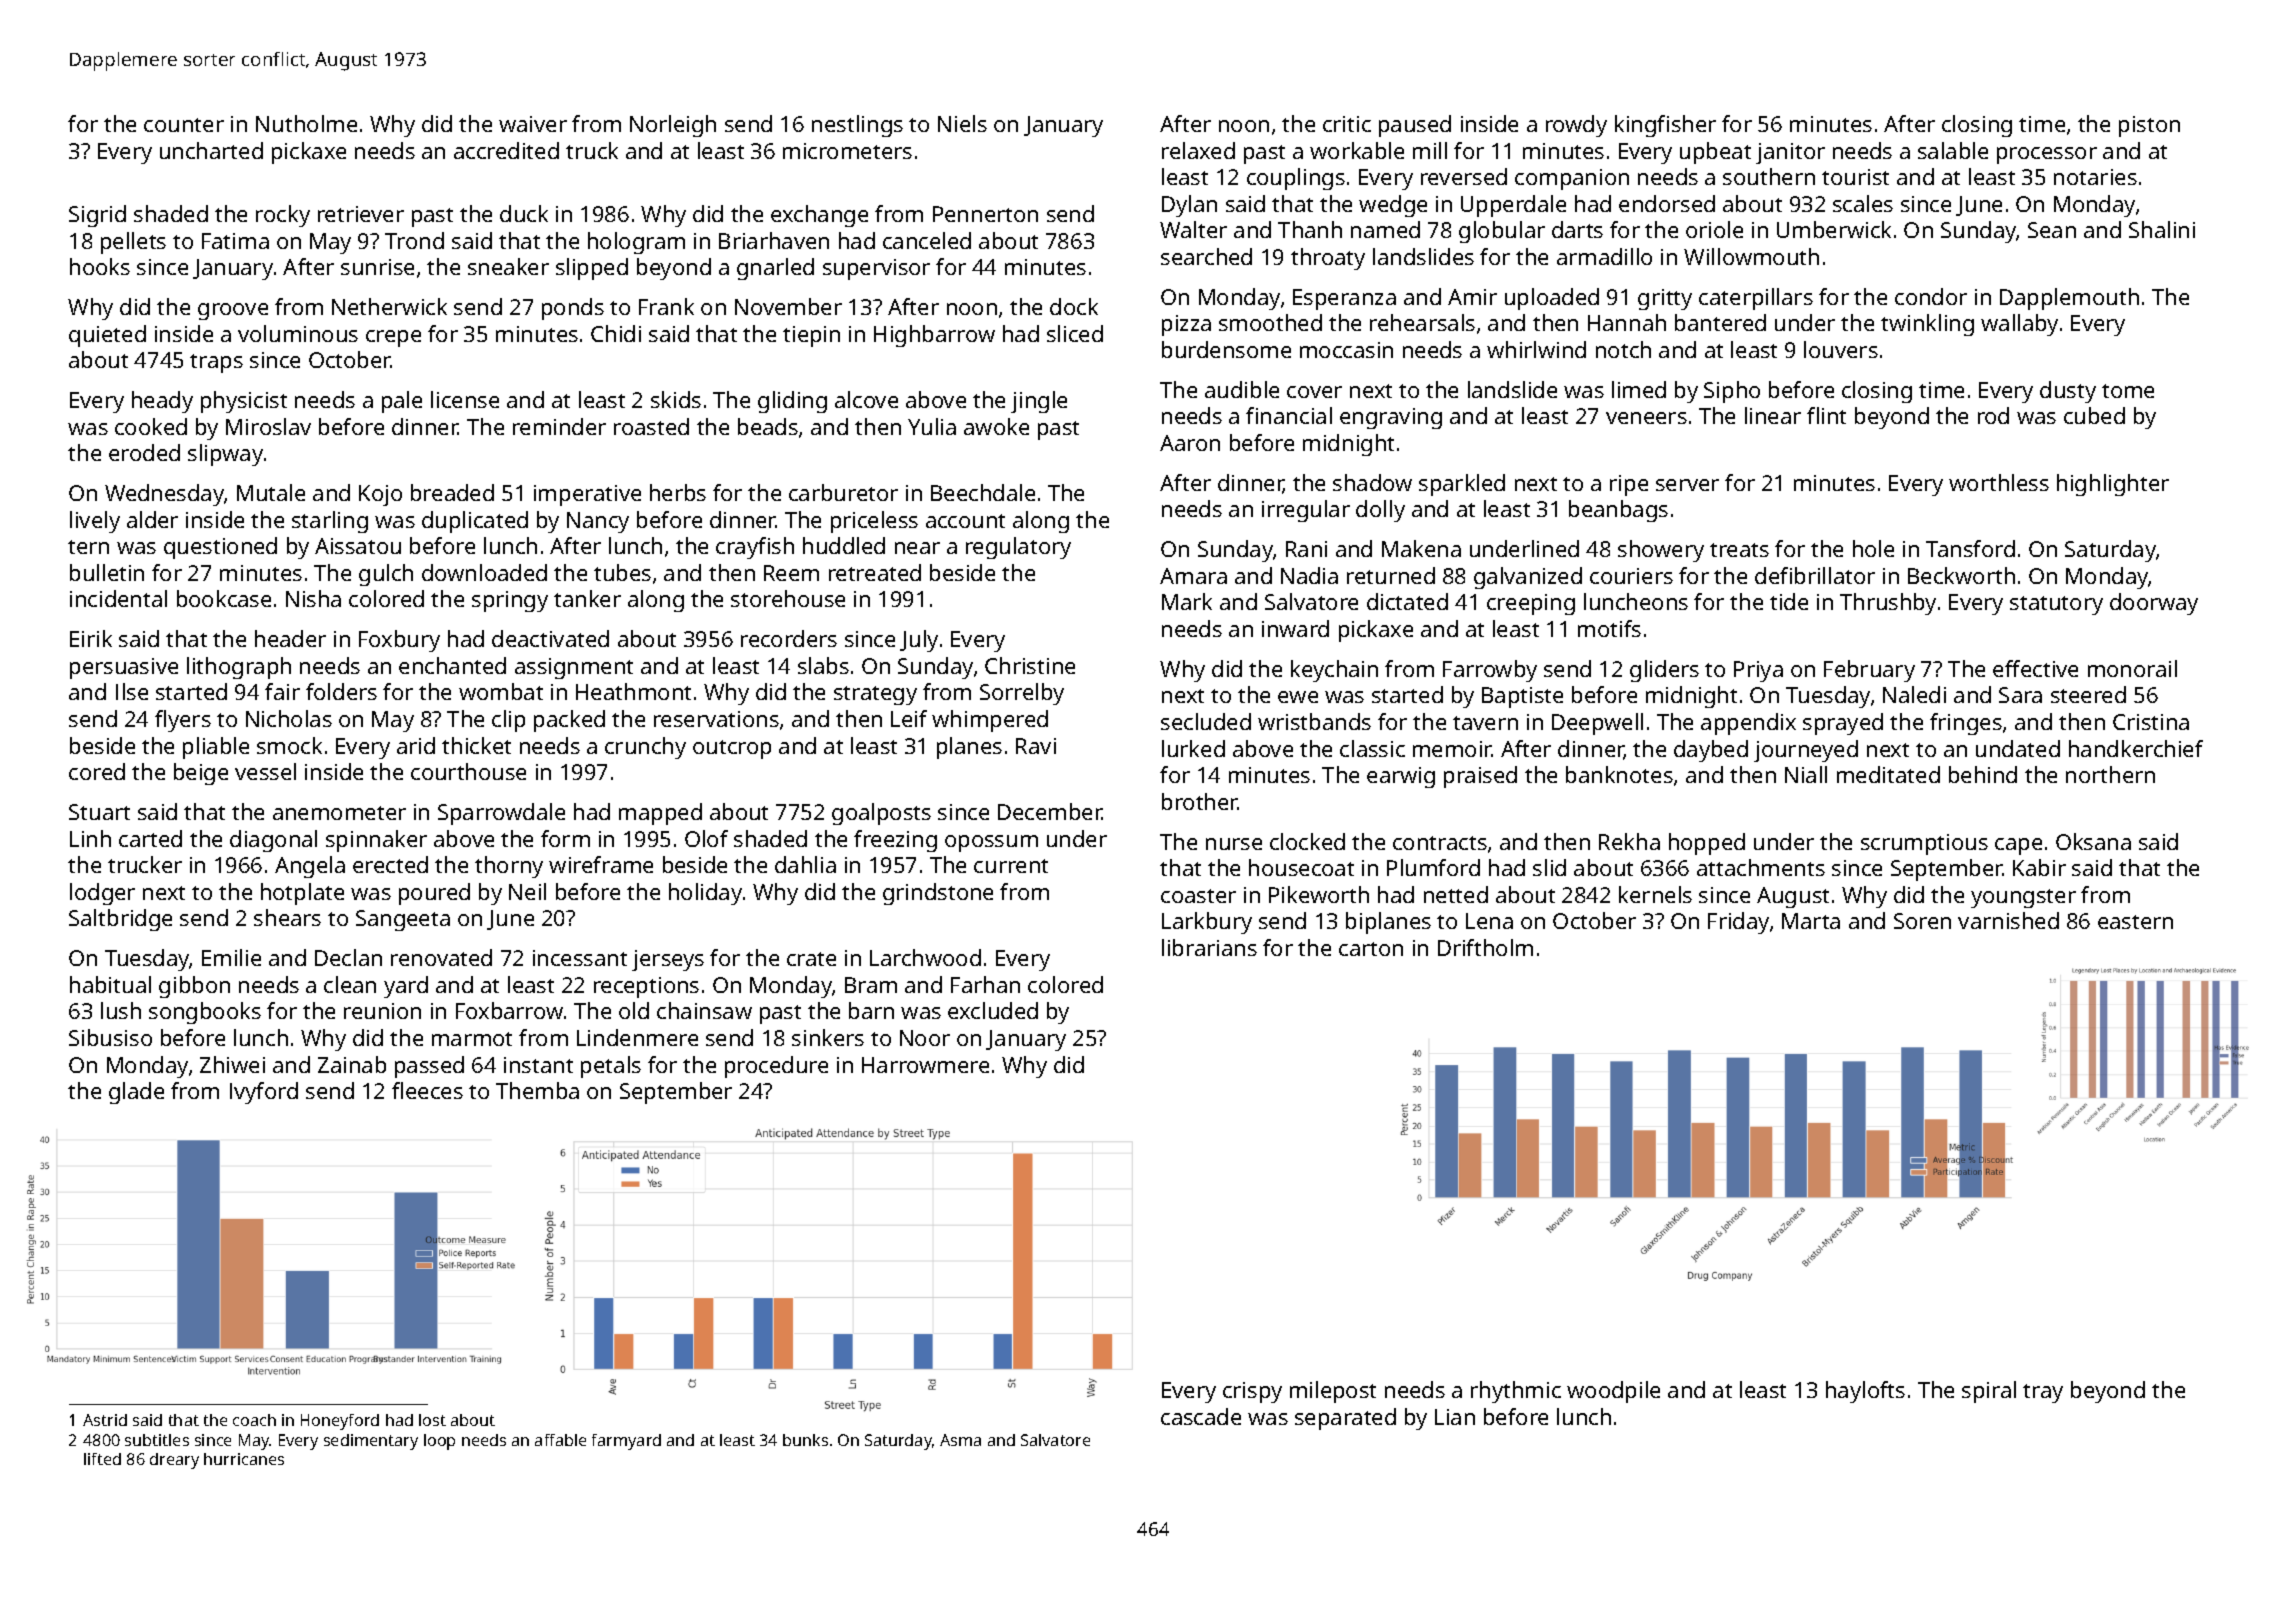 The image size is (2275, 1608). Describe the element at coordinates (1193, 576) in the screenshot. I see `Amara` at that location.
